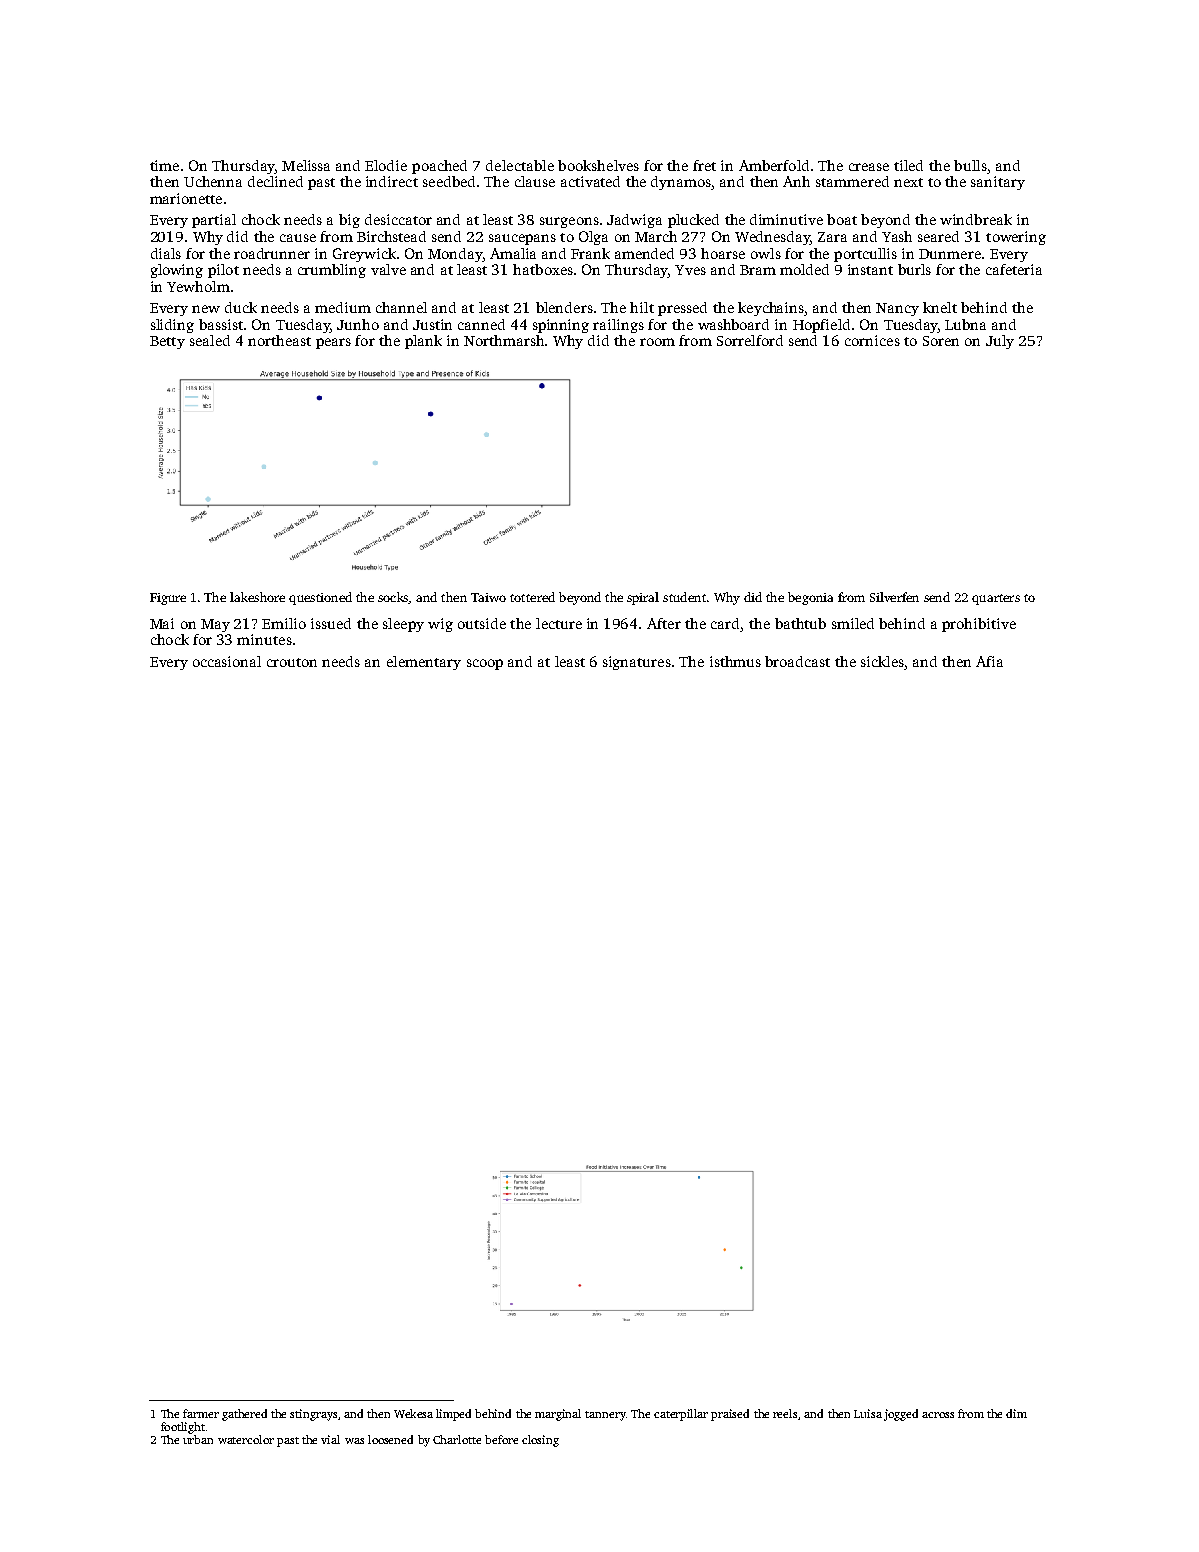 This image has height=1552, width=1199. What do you see at coordinates (453, 1415) in the image?
I see `limped` at bounding box center [453, 1415].
